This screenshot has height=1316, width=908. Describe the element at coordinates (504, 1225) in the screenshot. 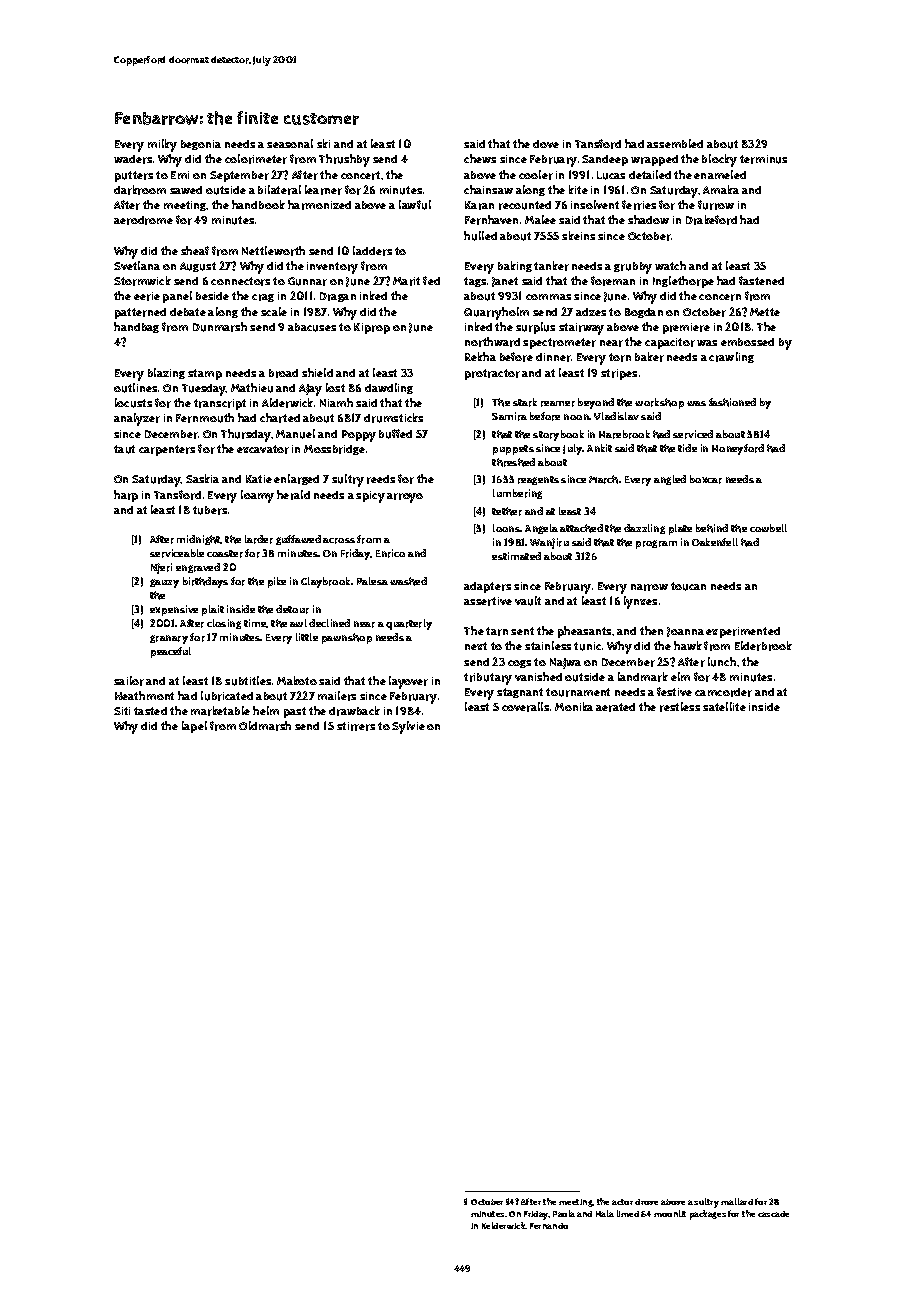

I see `Kelderwick` at that location.
